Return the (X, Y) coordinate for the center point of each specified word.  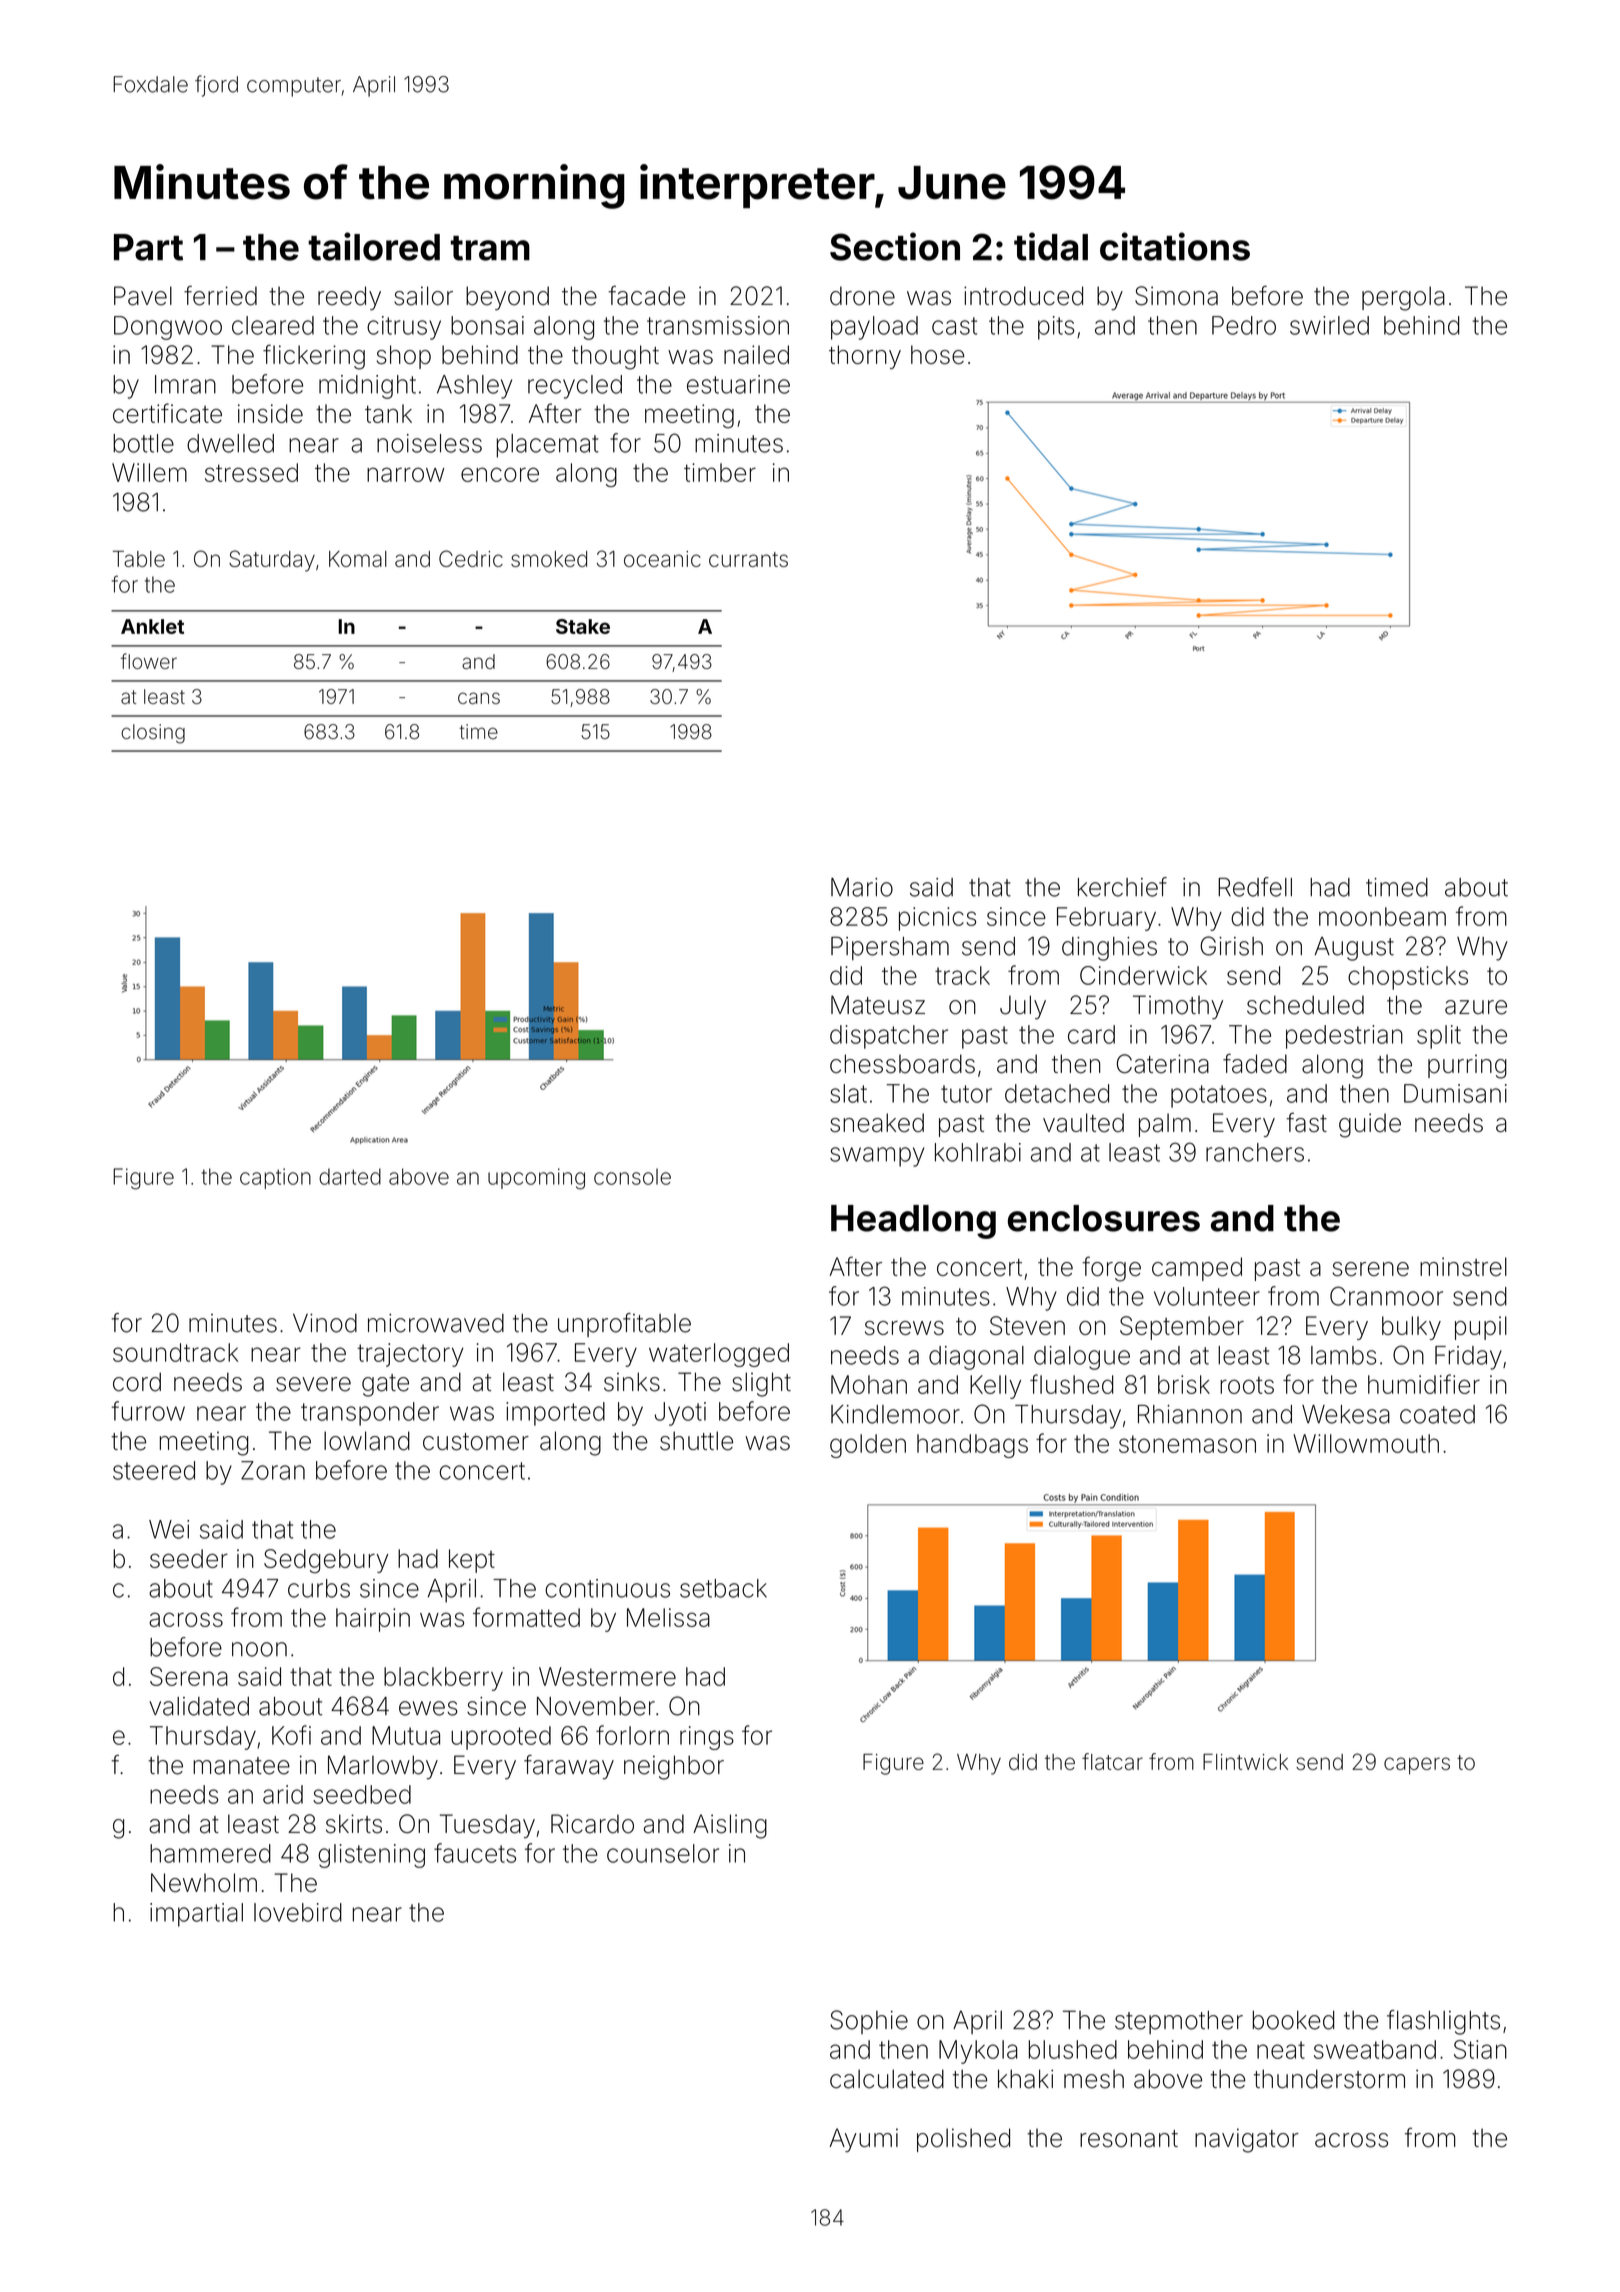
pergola (1403, 298)
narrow (405, 474)
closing (153, 734)
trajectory (410, 1355)
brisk (1184, 1384)
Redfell (1255, 887)
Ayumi (863, 2140)
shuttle (696, 1441)
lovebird (298, 1912)
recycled (575, 387)
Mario (862, 887)
